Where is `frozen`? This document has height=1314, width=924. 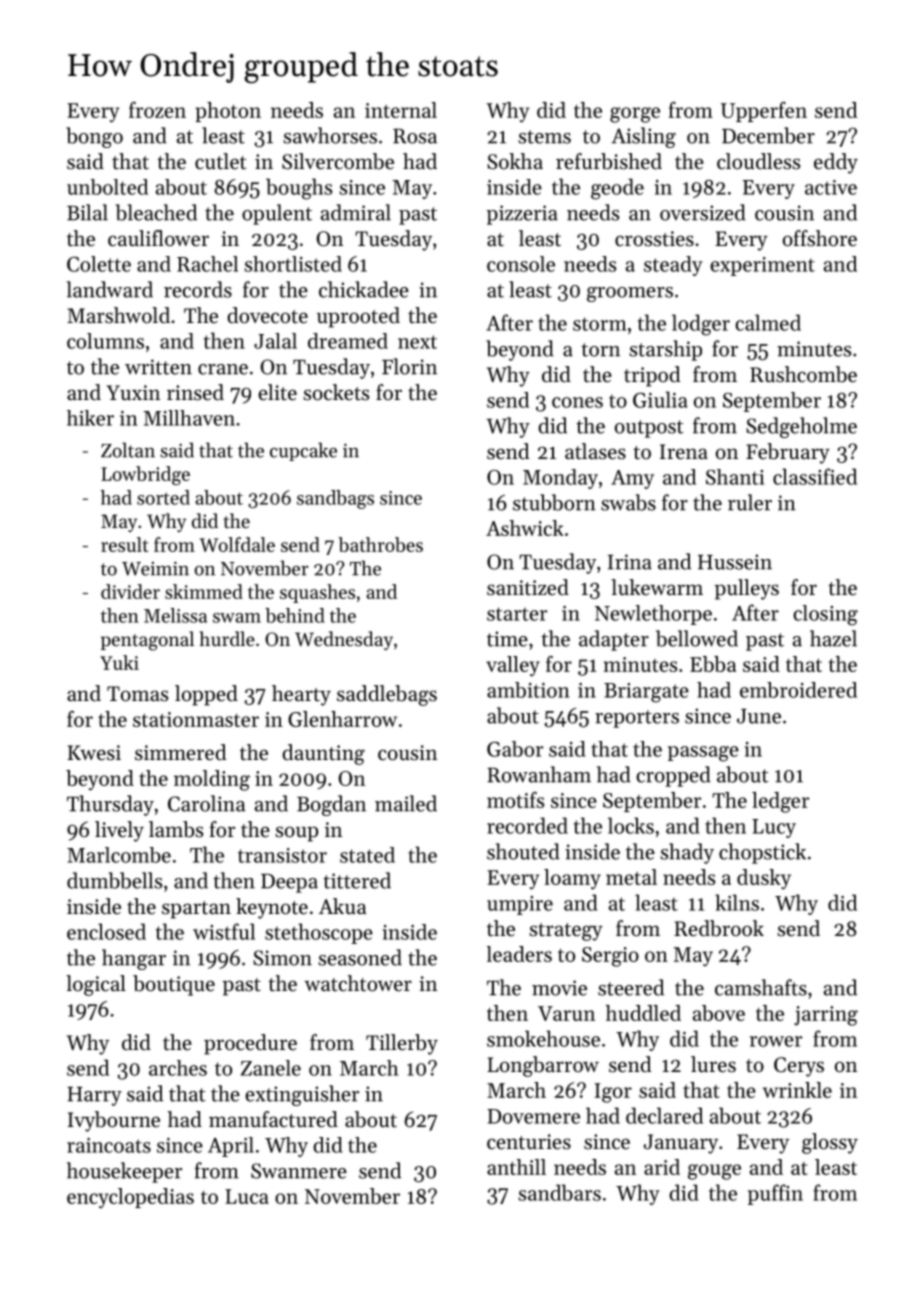 frozen is located at coordinates (157, 110).
